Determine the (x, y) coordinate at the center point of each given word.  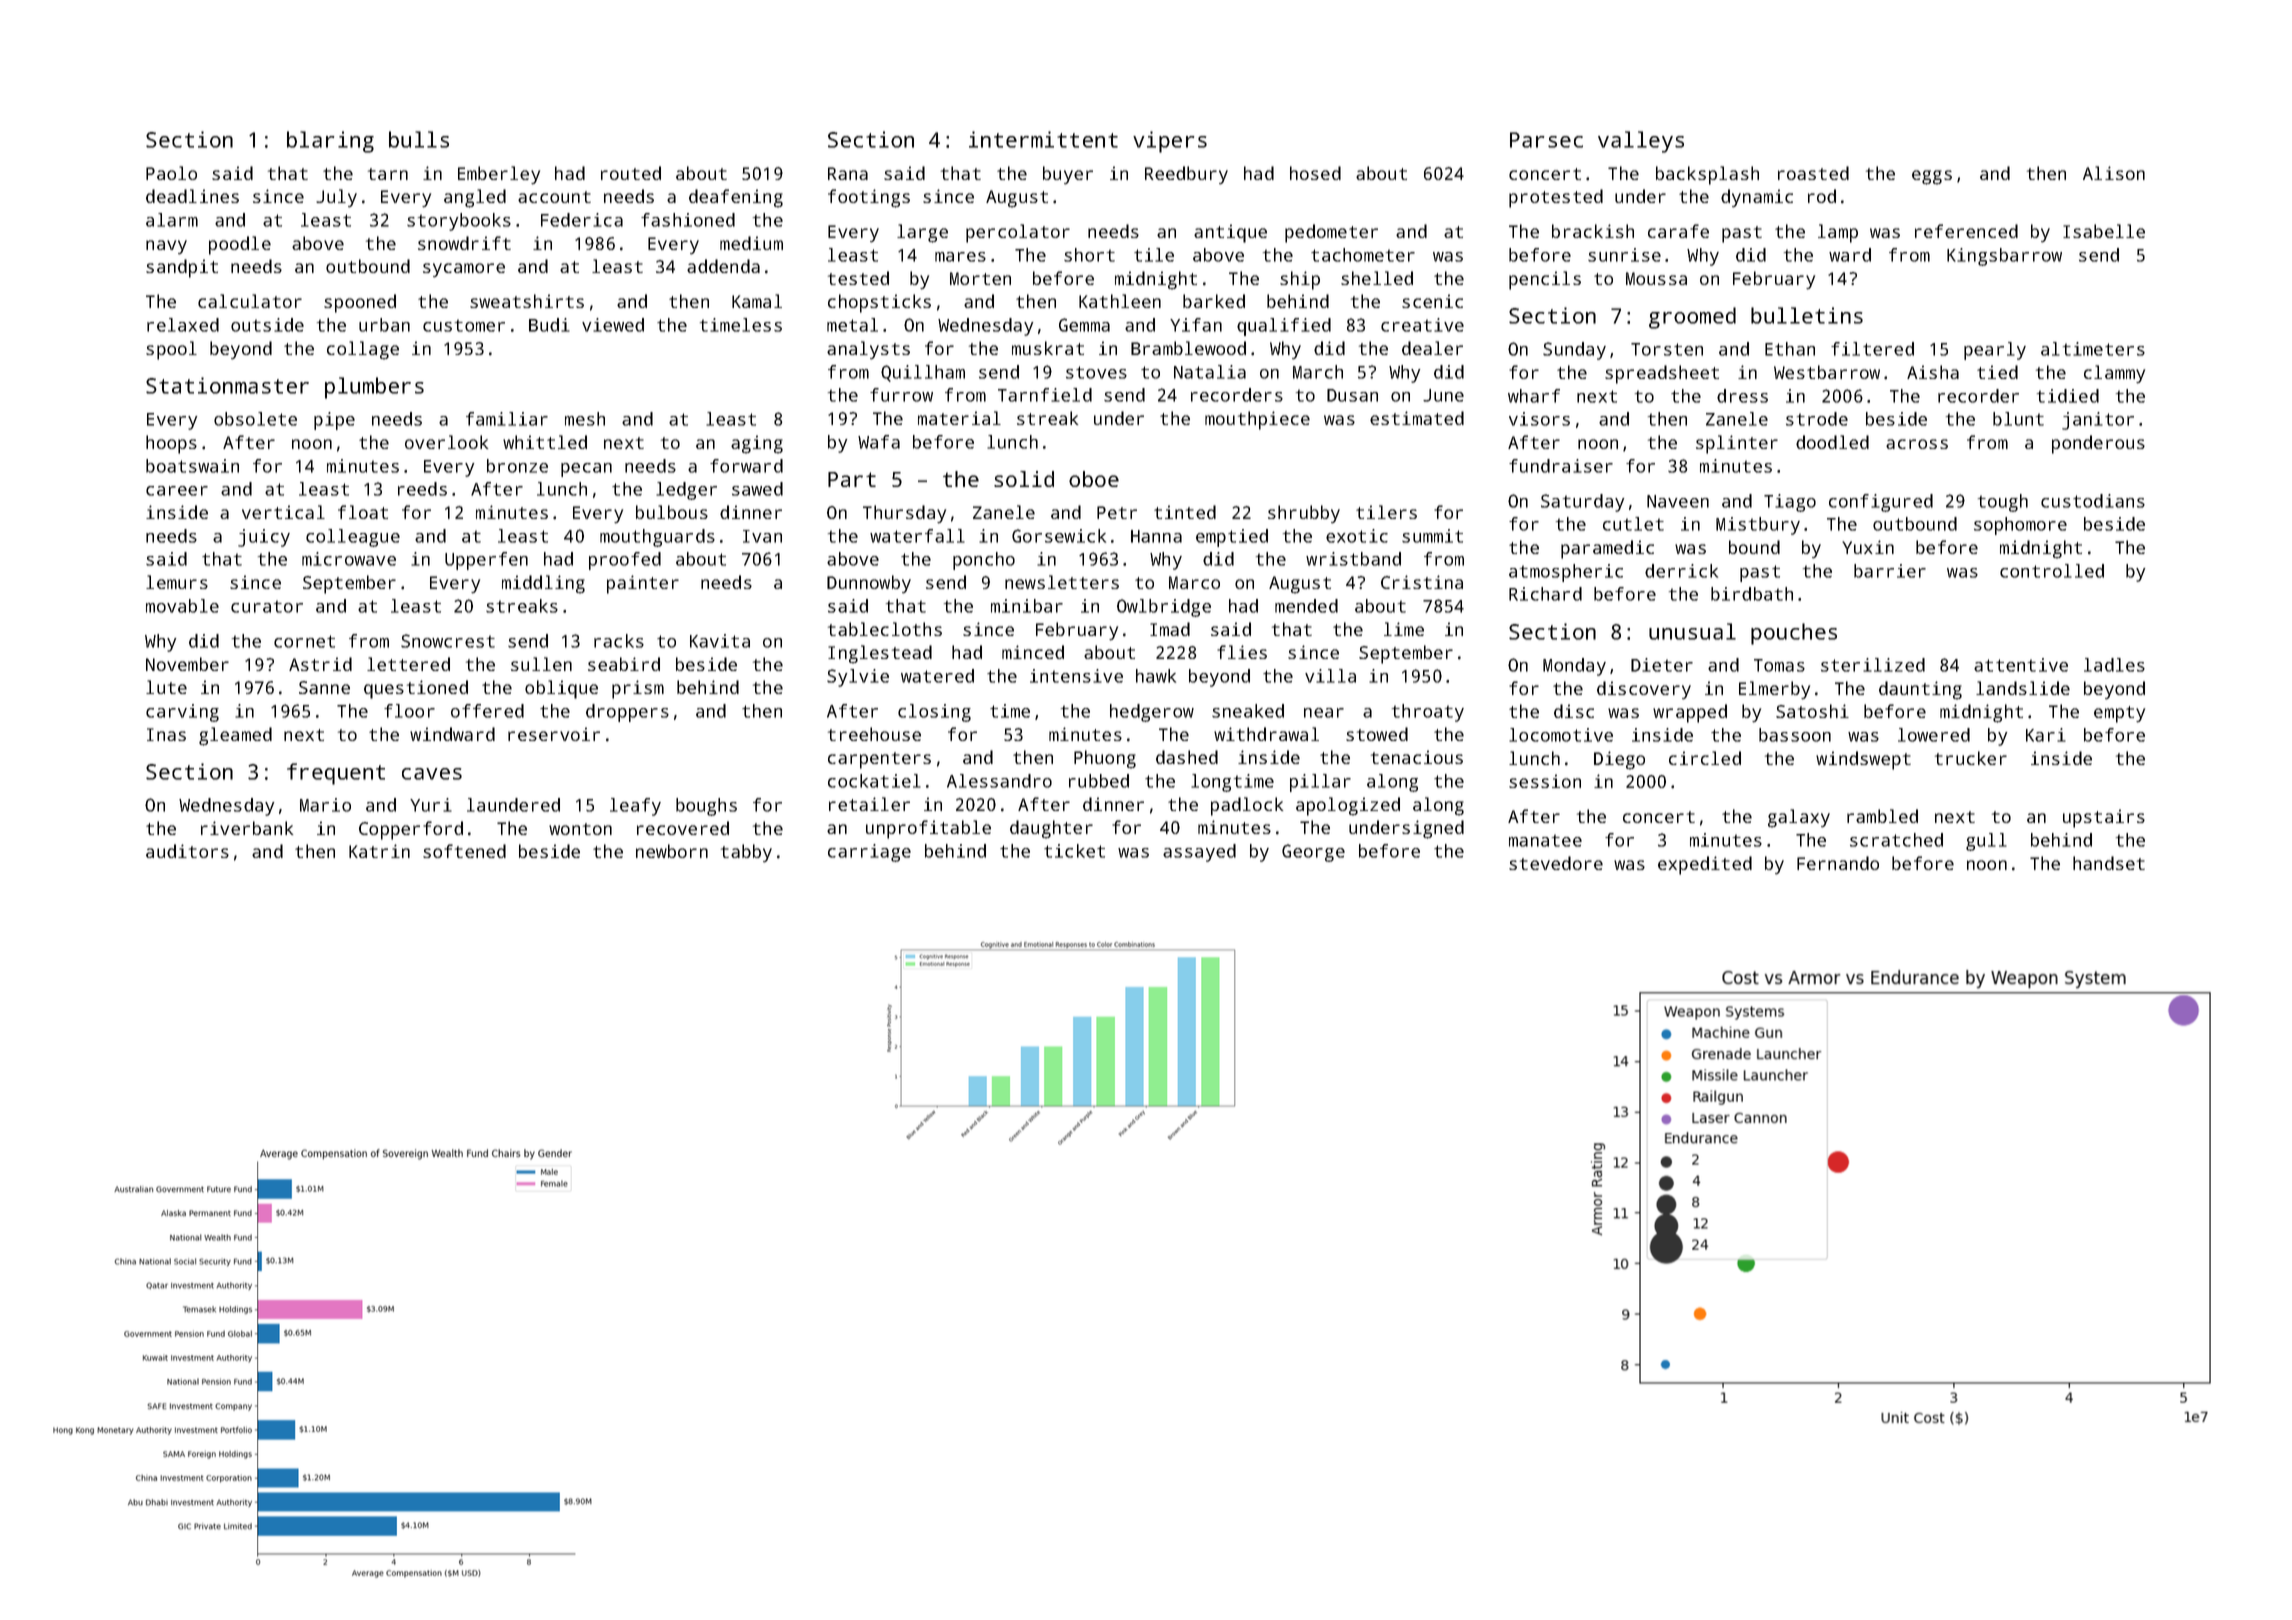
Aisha (1933, 372)
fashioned (688, 220)
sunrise (1624, 255)
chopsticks (879, 303)
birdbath (1752, 594)
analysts (868, 350)
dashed (1187, 757)
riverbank (247, 828)
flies (1242, 652)
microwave (349, 559)
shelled (1377, 278)
